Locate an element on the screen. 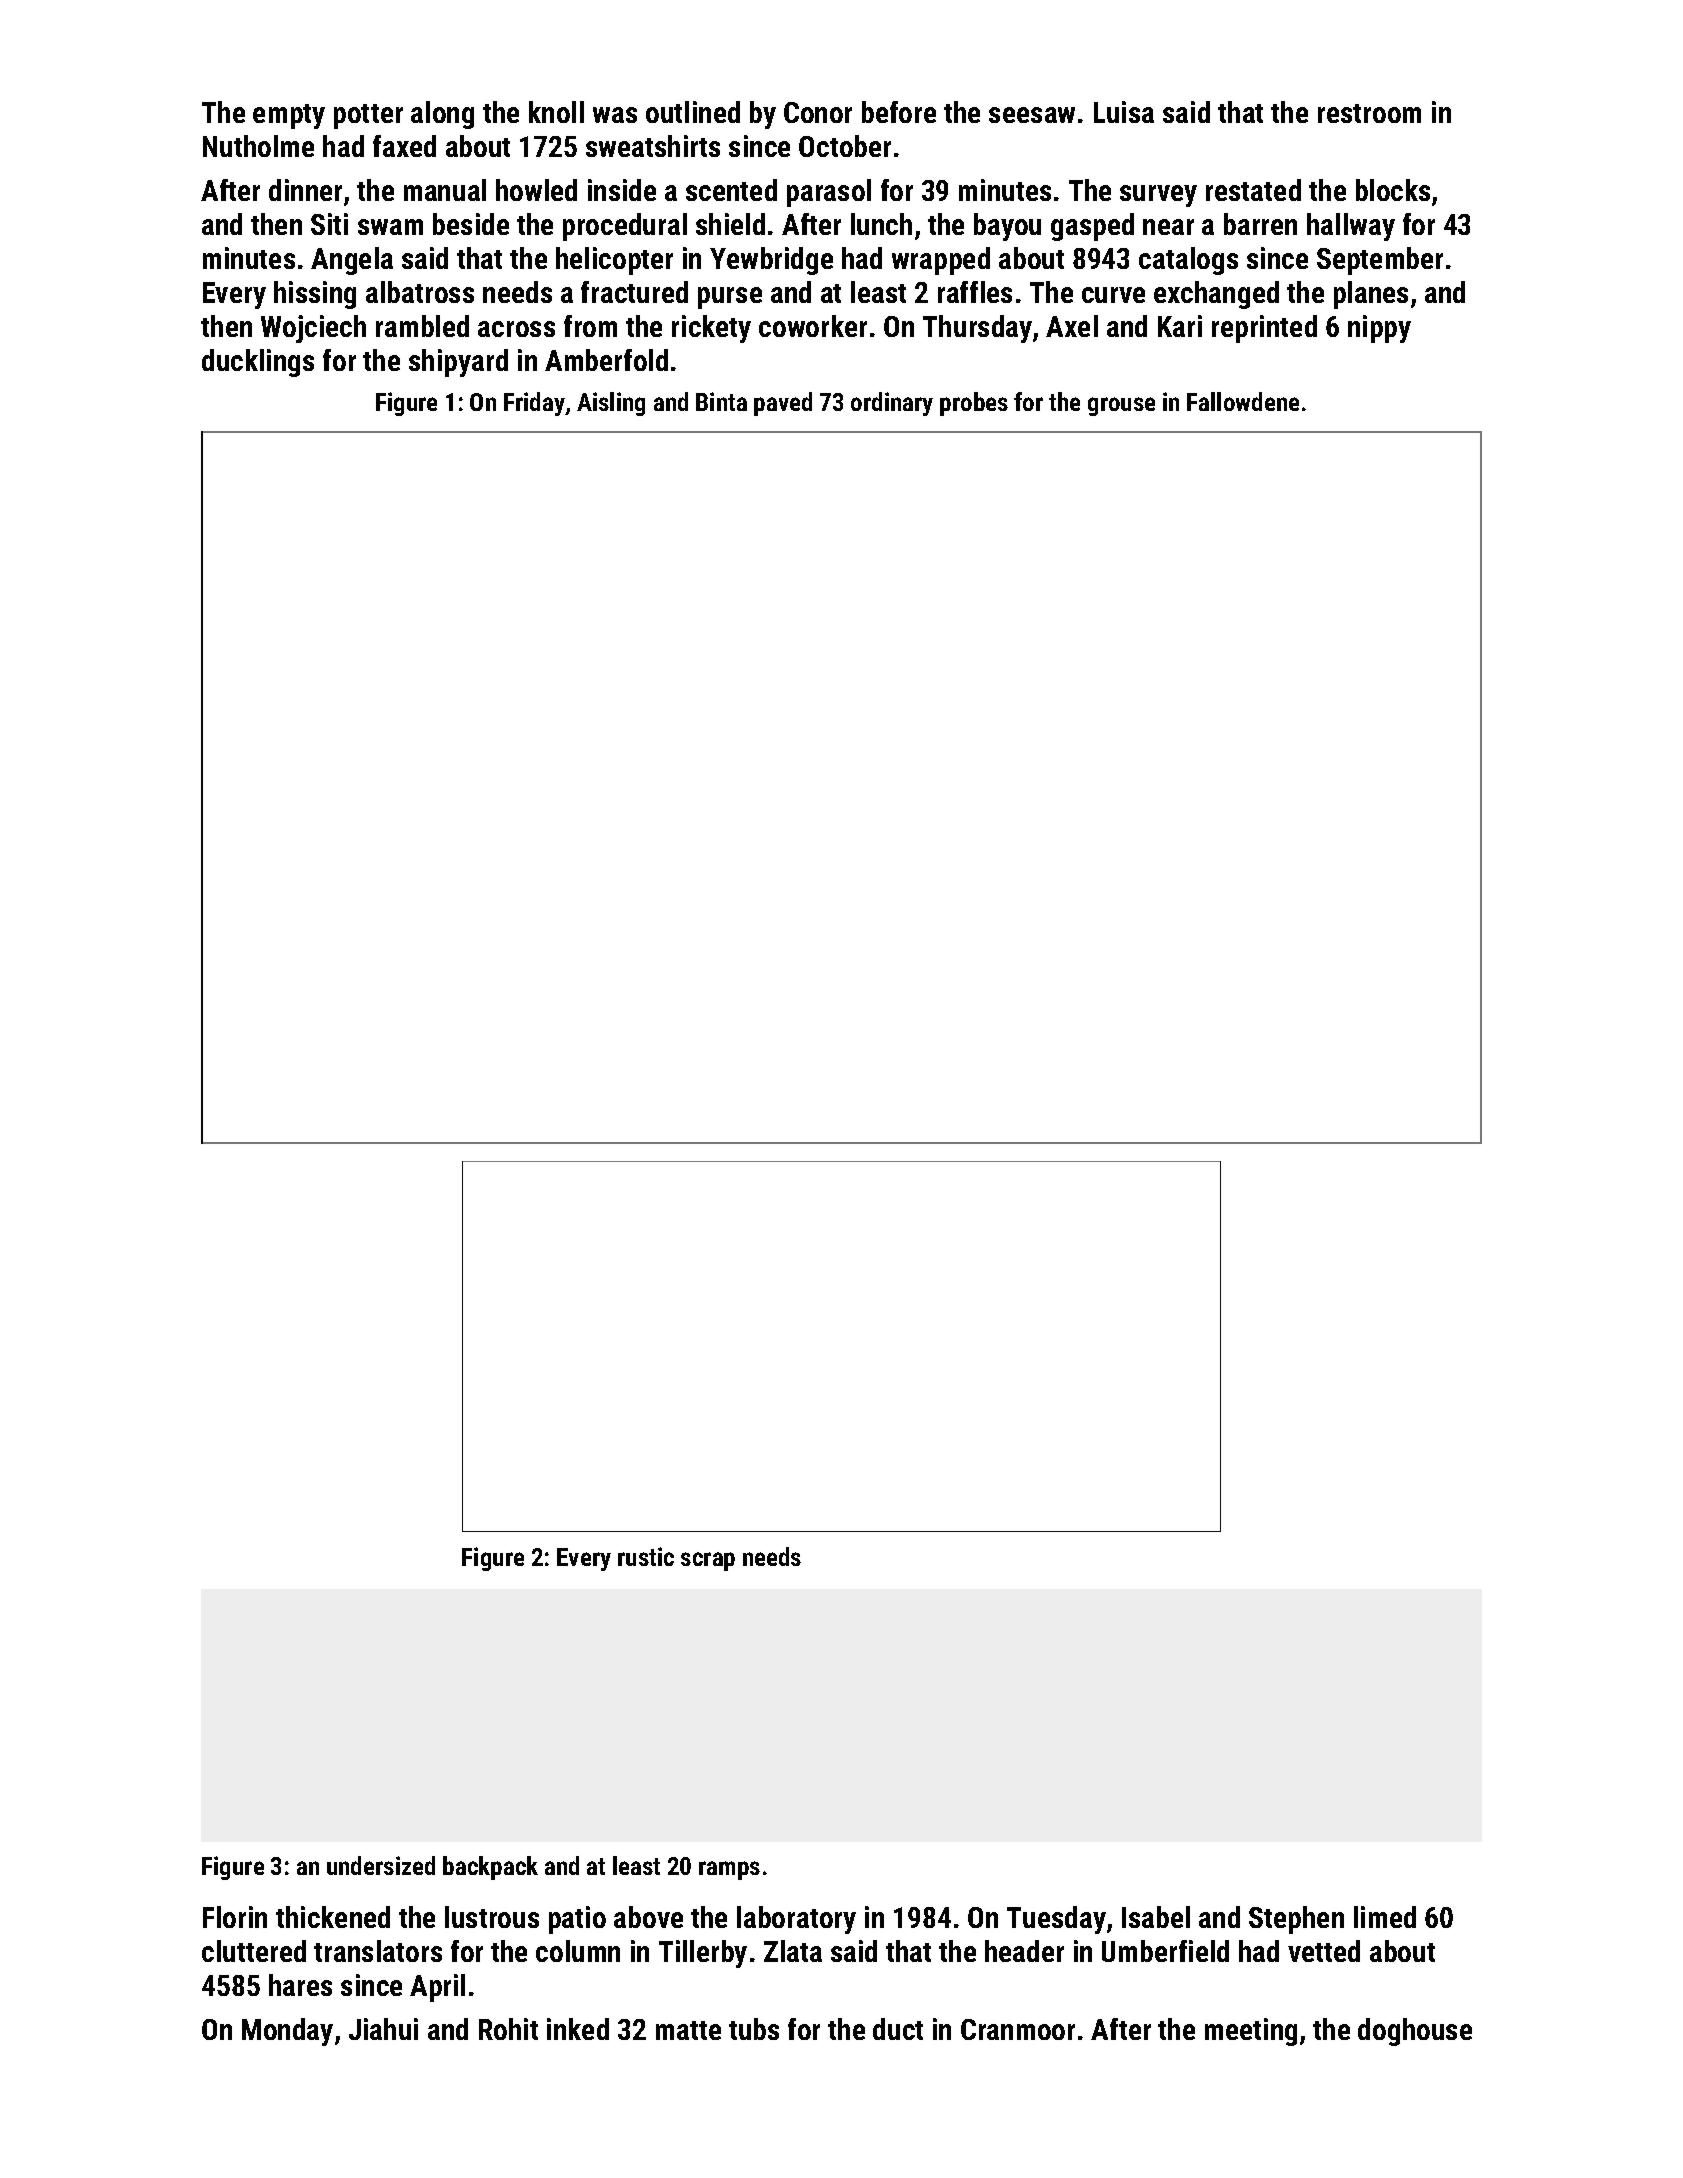 The image size is (1683, 2178). scrap is located at coordinates (708, 1561).
